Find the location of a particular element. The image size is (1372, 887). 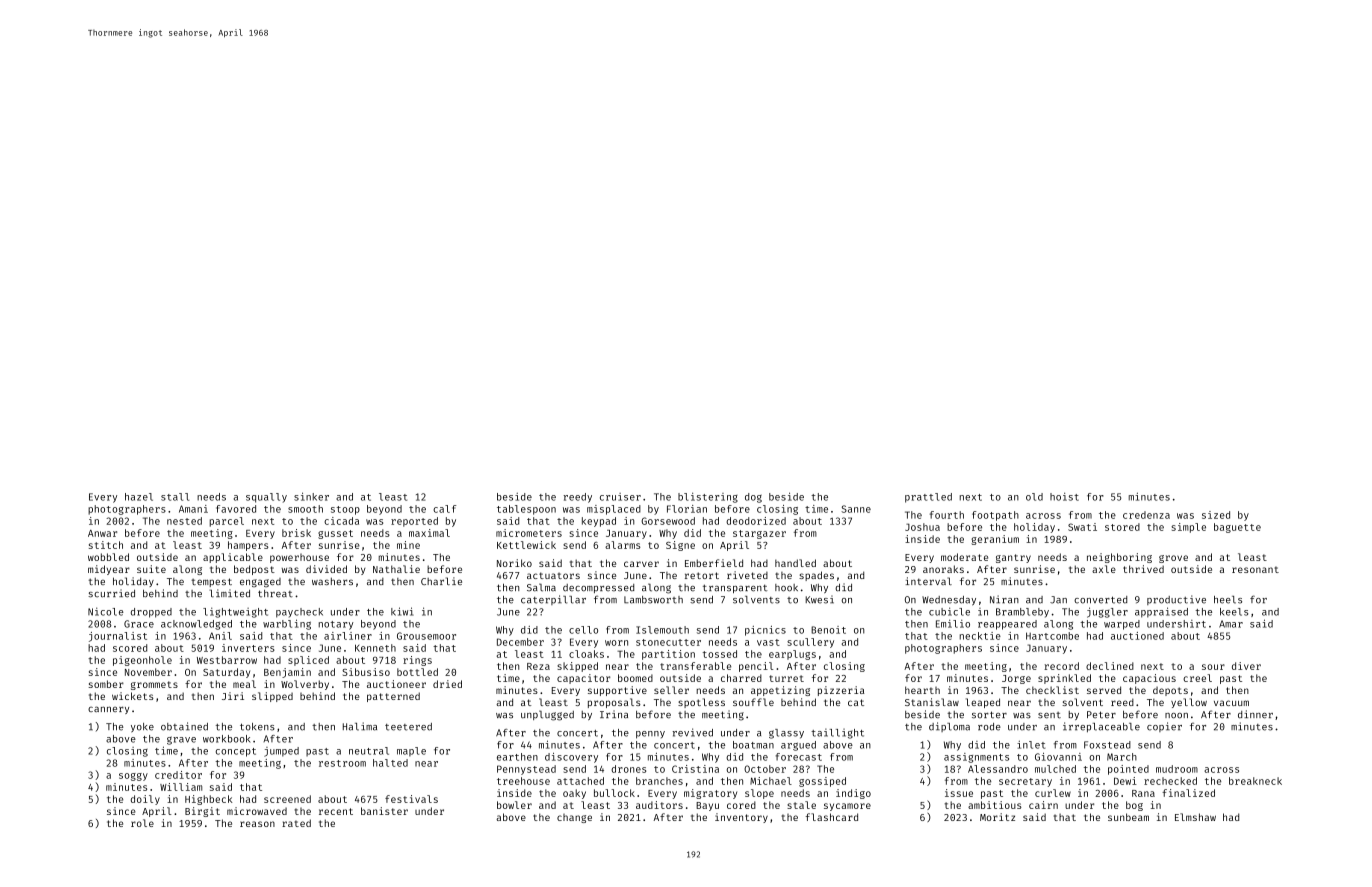

diver is located at coordinates (1246, 666).
